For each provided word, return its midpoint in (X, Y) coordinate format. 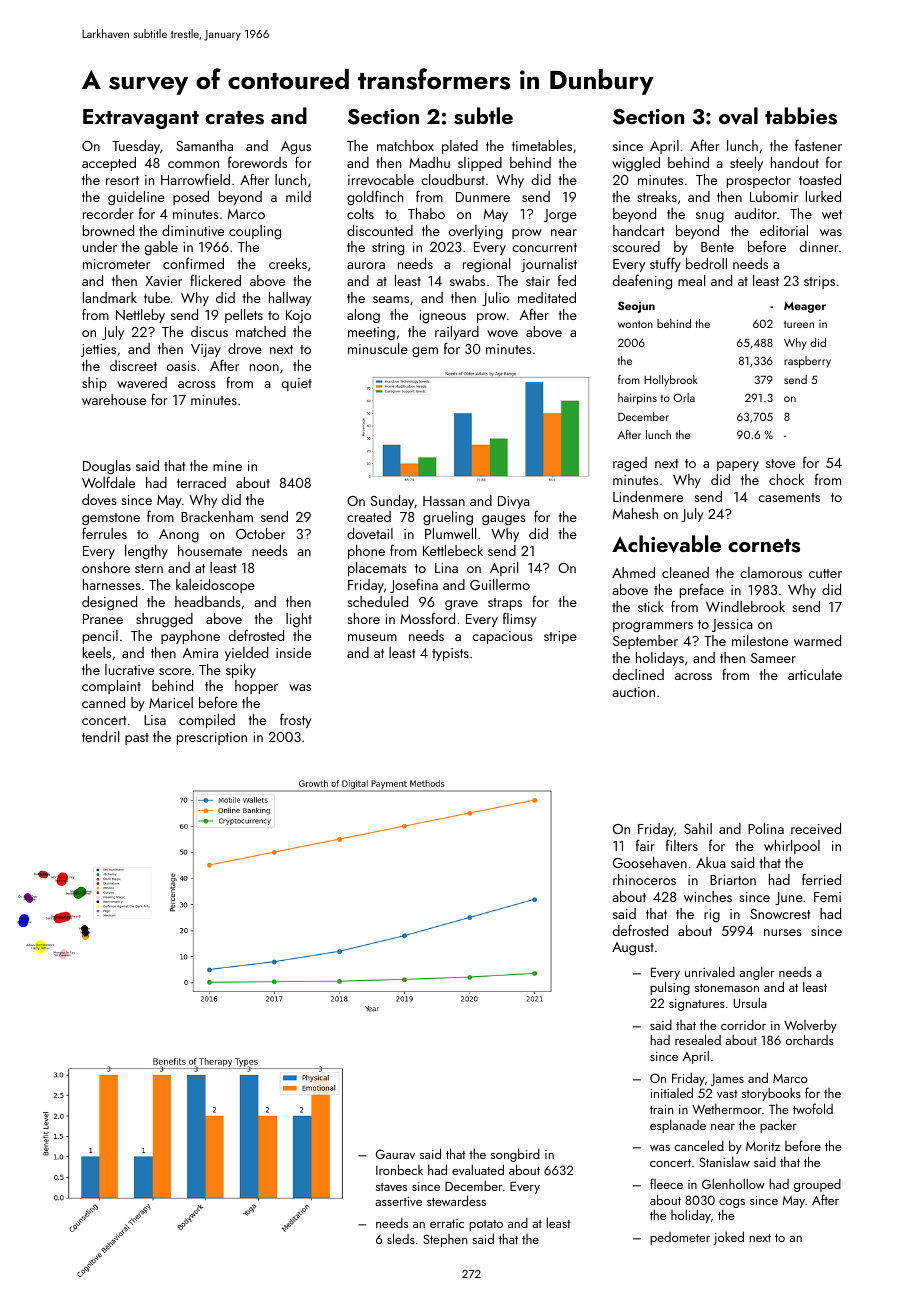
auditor (756, 213)
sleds (401, 1238)
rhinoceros (644, 879)
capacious (502, 637)
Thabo (426, 213)
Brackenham (217, 516)
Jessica (732, 625)
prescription (212, 738)
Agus (296, 148)
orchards (810, 1039)
